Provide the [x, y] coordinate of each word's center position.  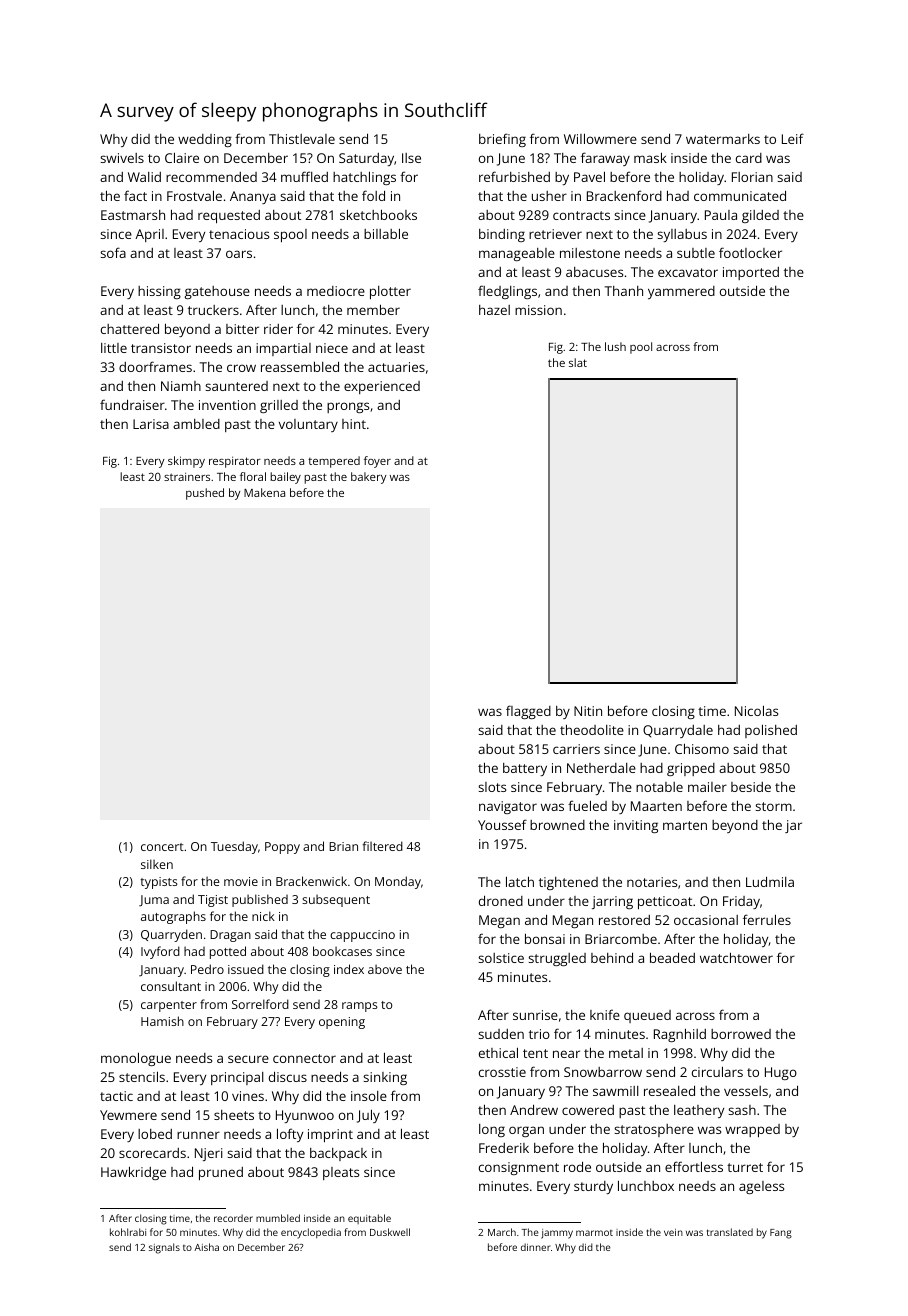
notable [659, 787]
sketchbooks [378, 214]
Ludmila [770, 881]
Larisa [151, 424]
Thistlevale [302, 139]
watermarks [723, 139]
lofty [290, 1135]
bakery [369, 478]
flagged [528, 712]
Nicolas [756, 710]
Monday [398, 882]
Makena [264, 492]
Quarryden [171, 935]
